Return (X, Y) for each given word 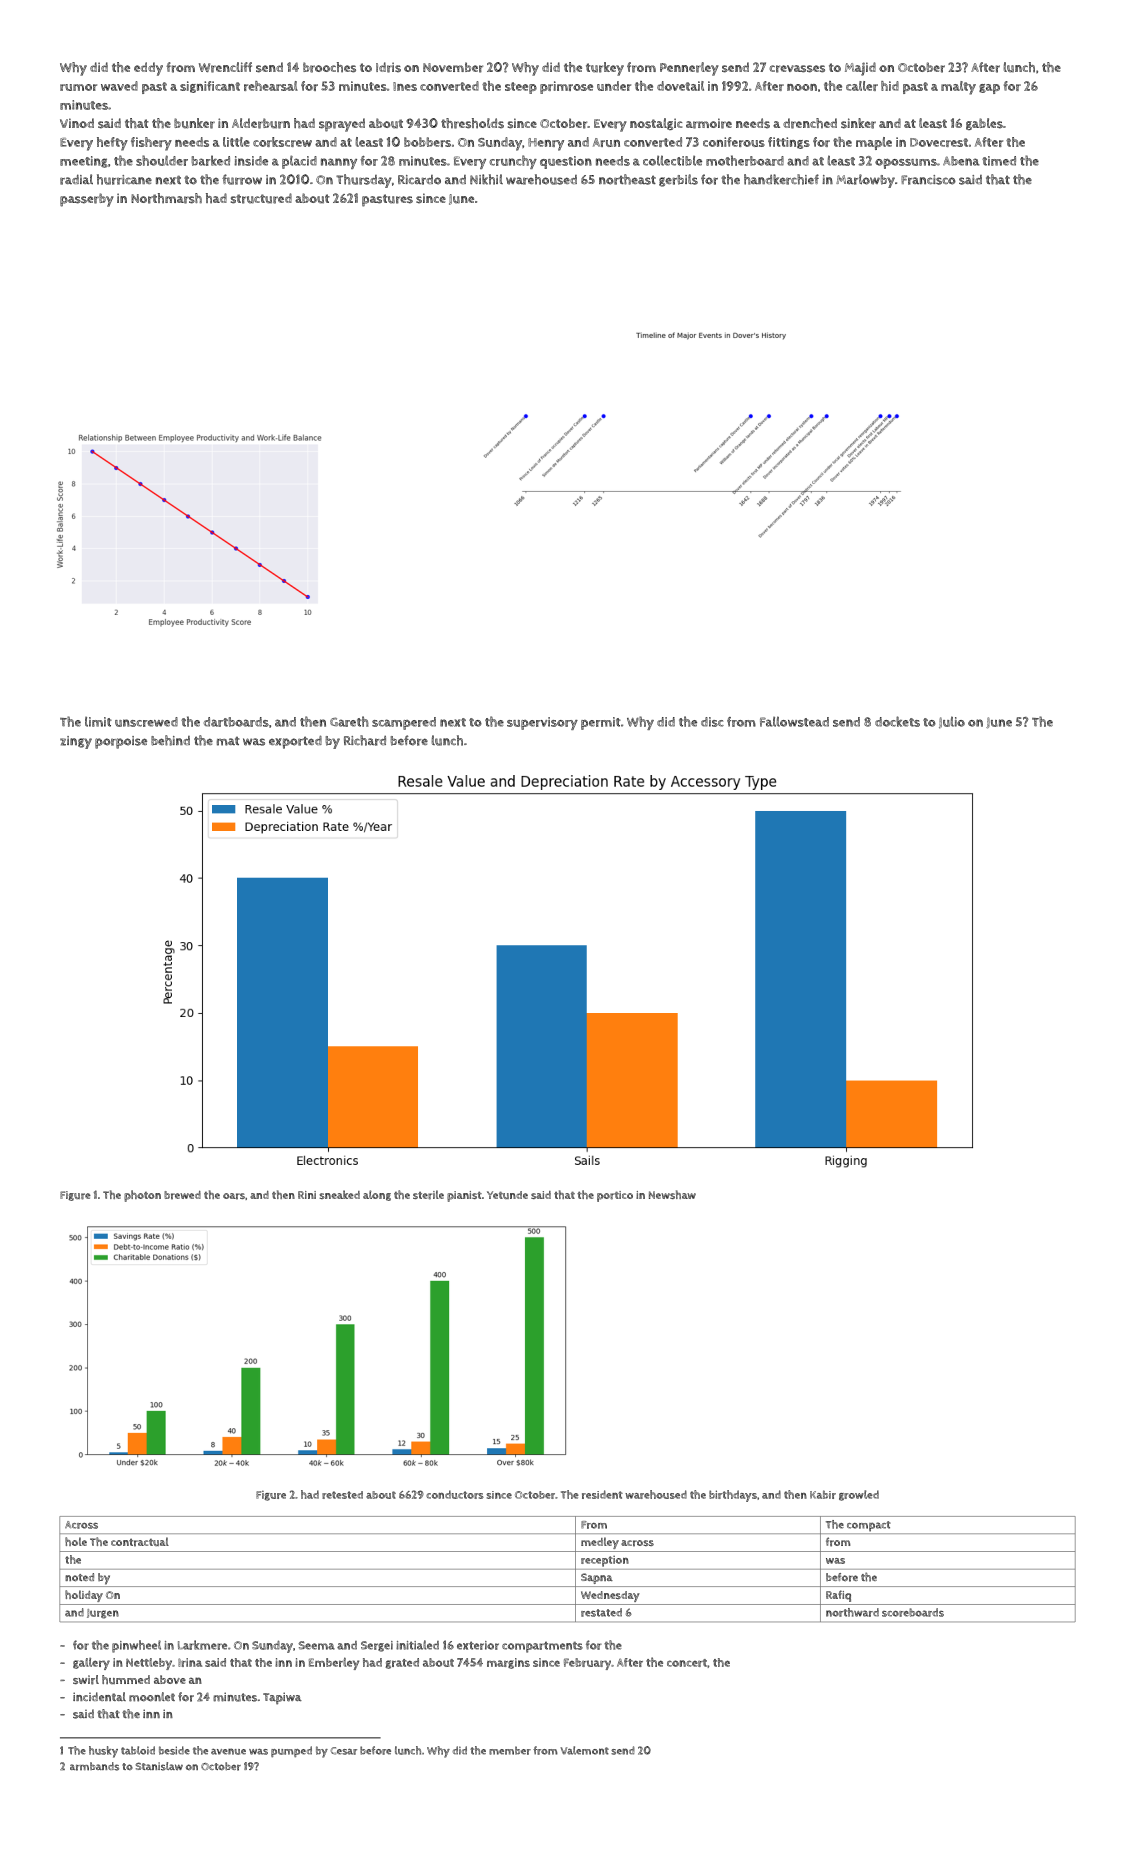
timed (999, 161)
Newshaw (672, 1194)
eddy (148, 69)
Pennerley (689, 69)
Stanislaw (159, 1766)
